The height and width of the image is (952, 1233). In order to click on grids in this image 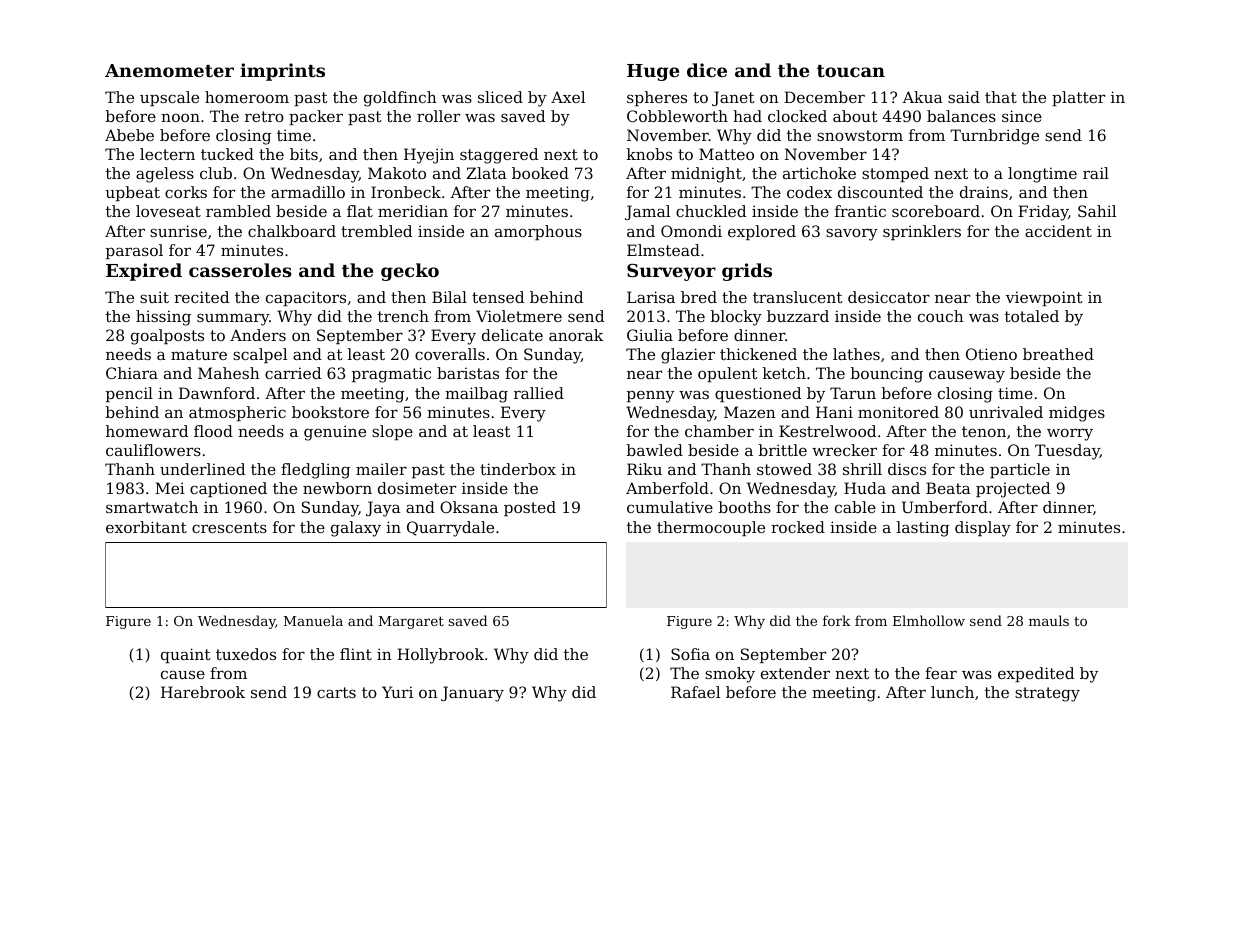, I will do `click(747, 272)`.
